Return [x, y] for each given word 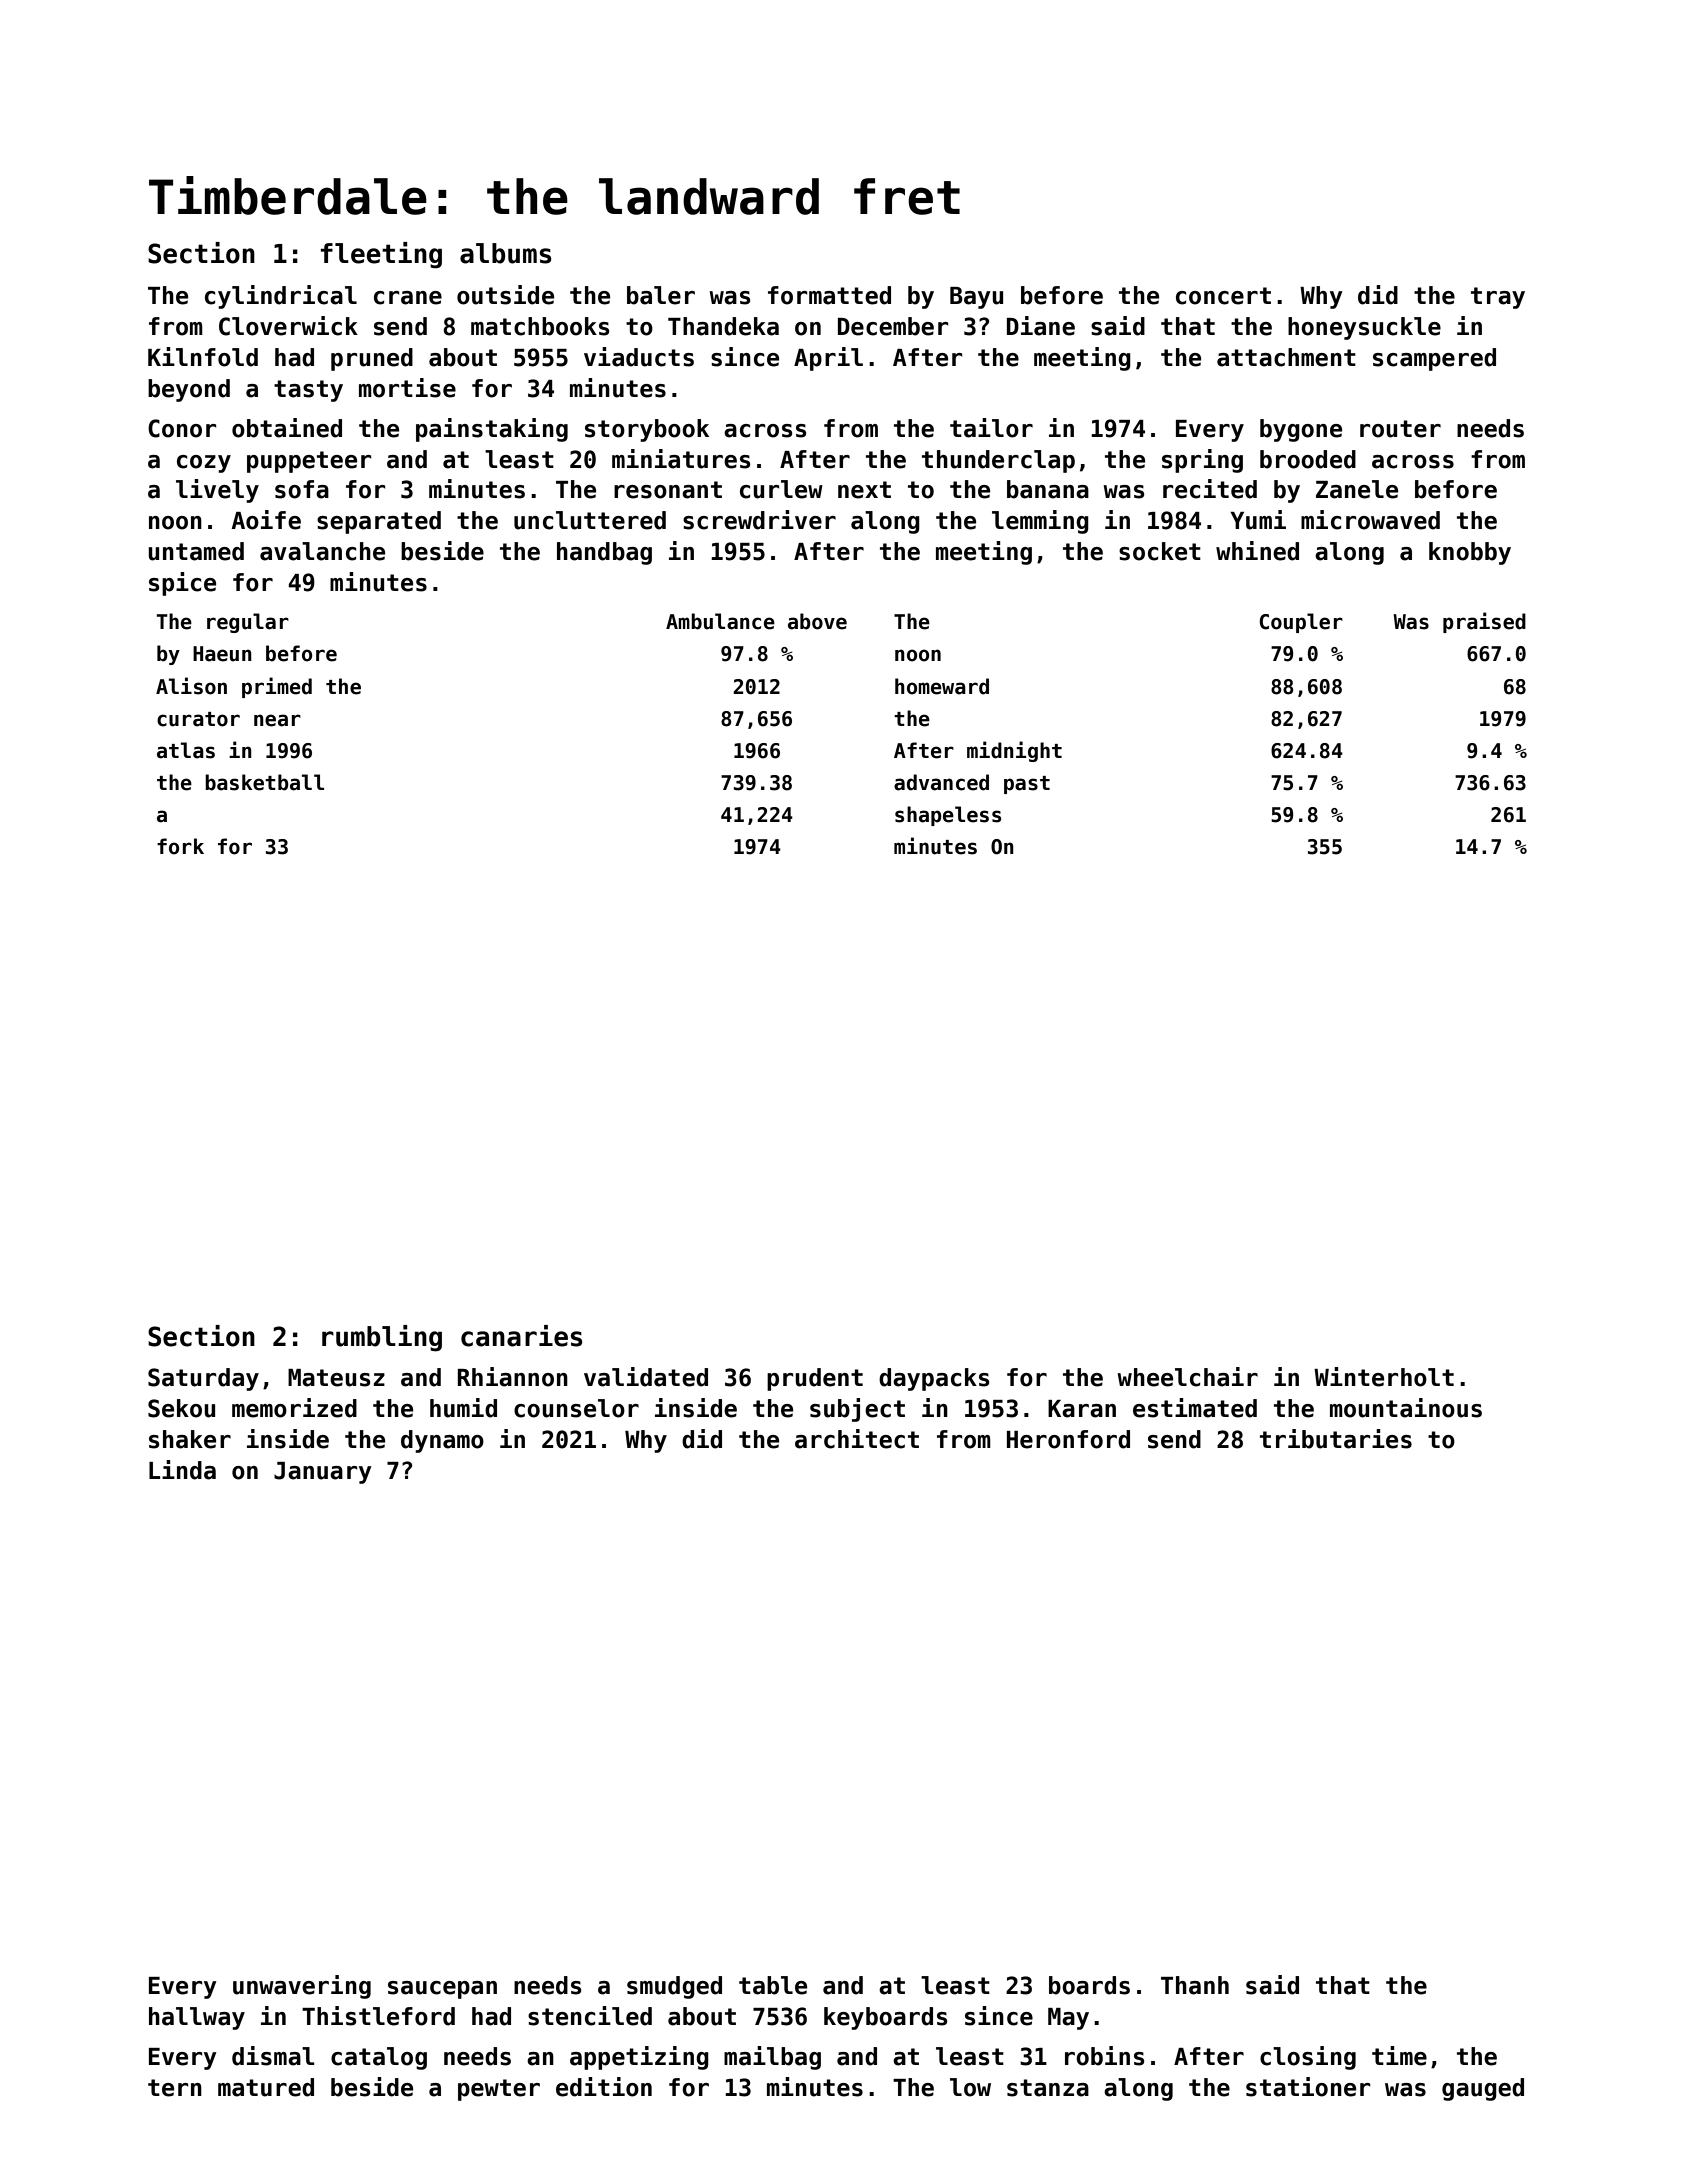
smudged [674, 1987]
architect [857, 1439]
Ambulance [720, 621]
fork [180, 846]
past [1027, 785]
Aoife [266, 520]
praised [1484, 622]
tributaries [1336, 1439]
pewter [499, 2090]
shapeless [948, 816]
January [323, 1473]
